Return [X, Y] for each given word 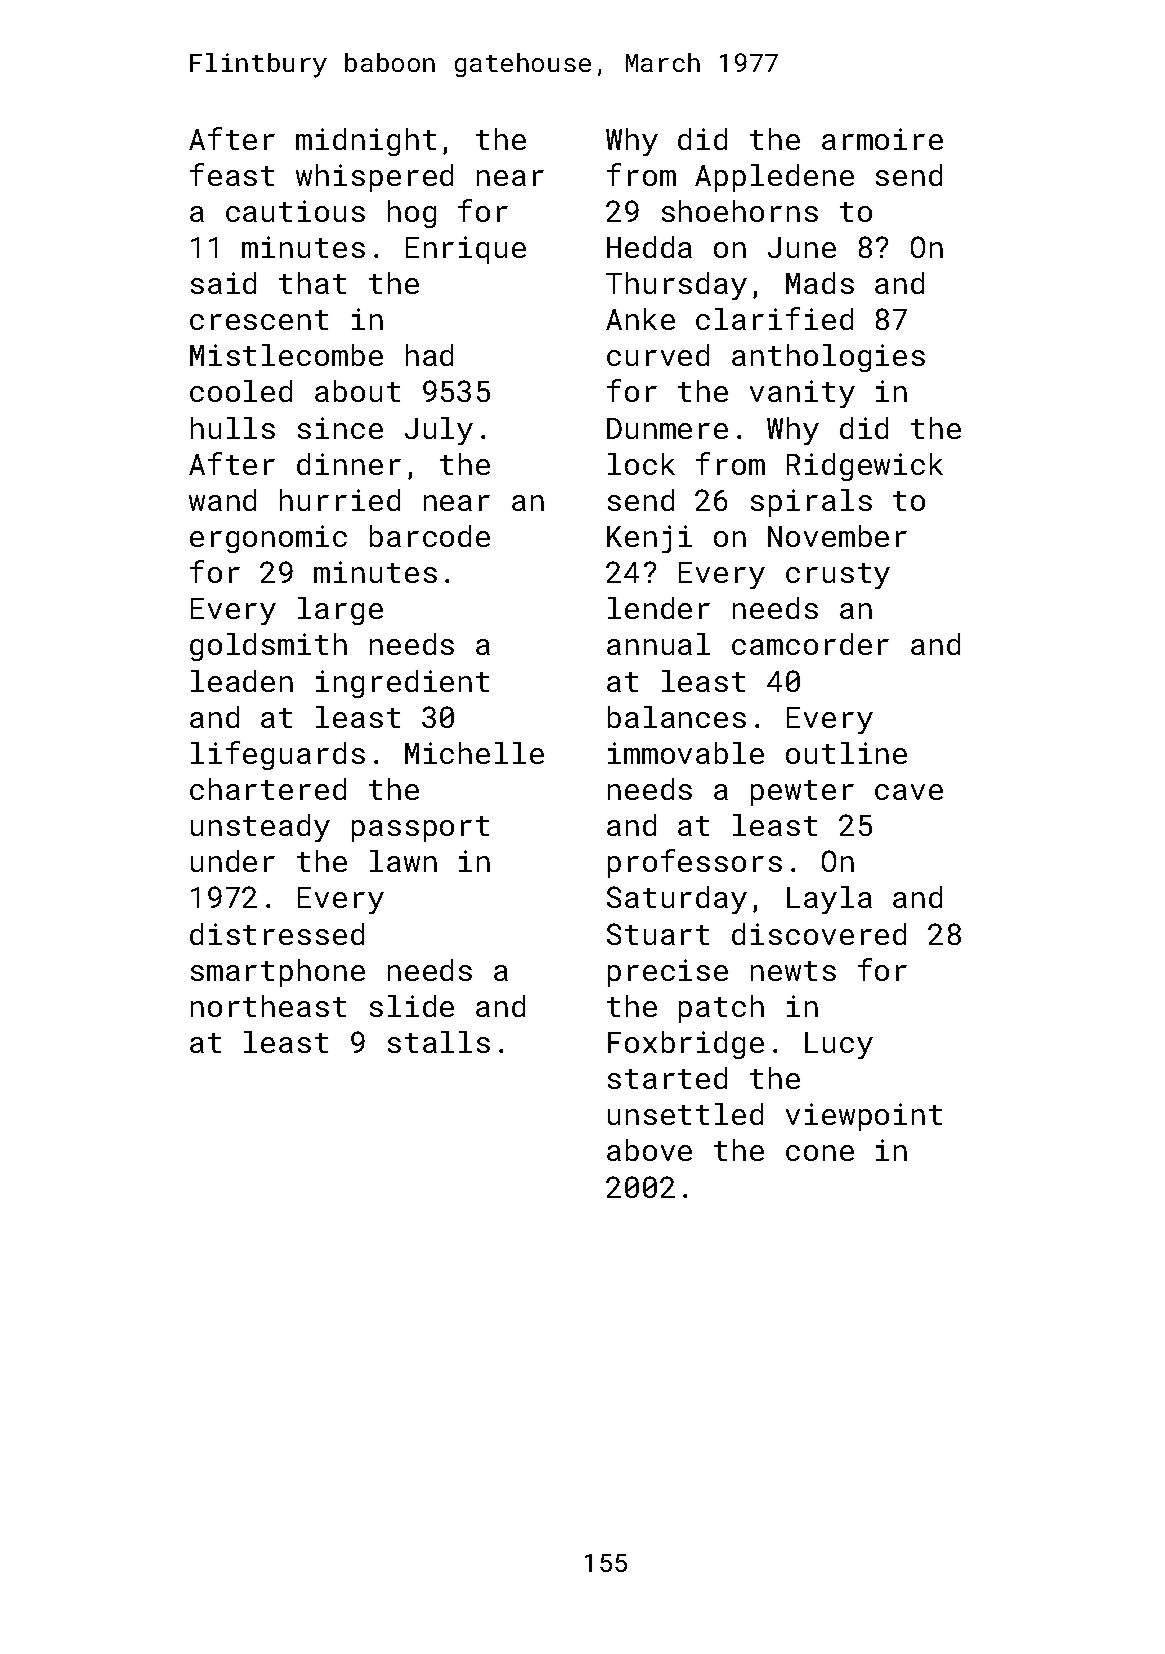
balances [677, 717]
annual [658, 644]
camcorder [810, 644]
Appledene [774, 178]
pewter [802, 793]
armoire [882, 139]
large [340, 611]
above [649, 1150]
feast [232, 174]
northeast [268, 1006]
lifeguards [278, 755]
